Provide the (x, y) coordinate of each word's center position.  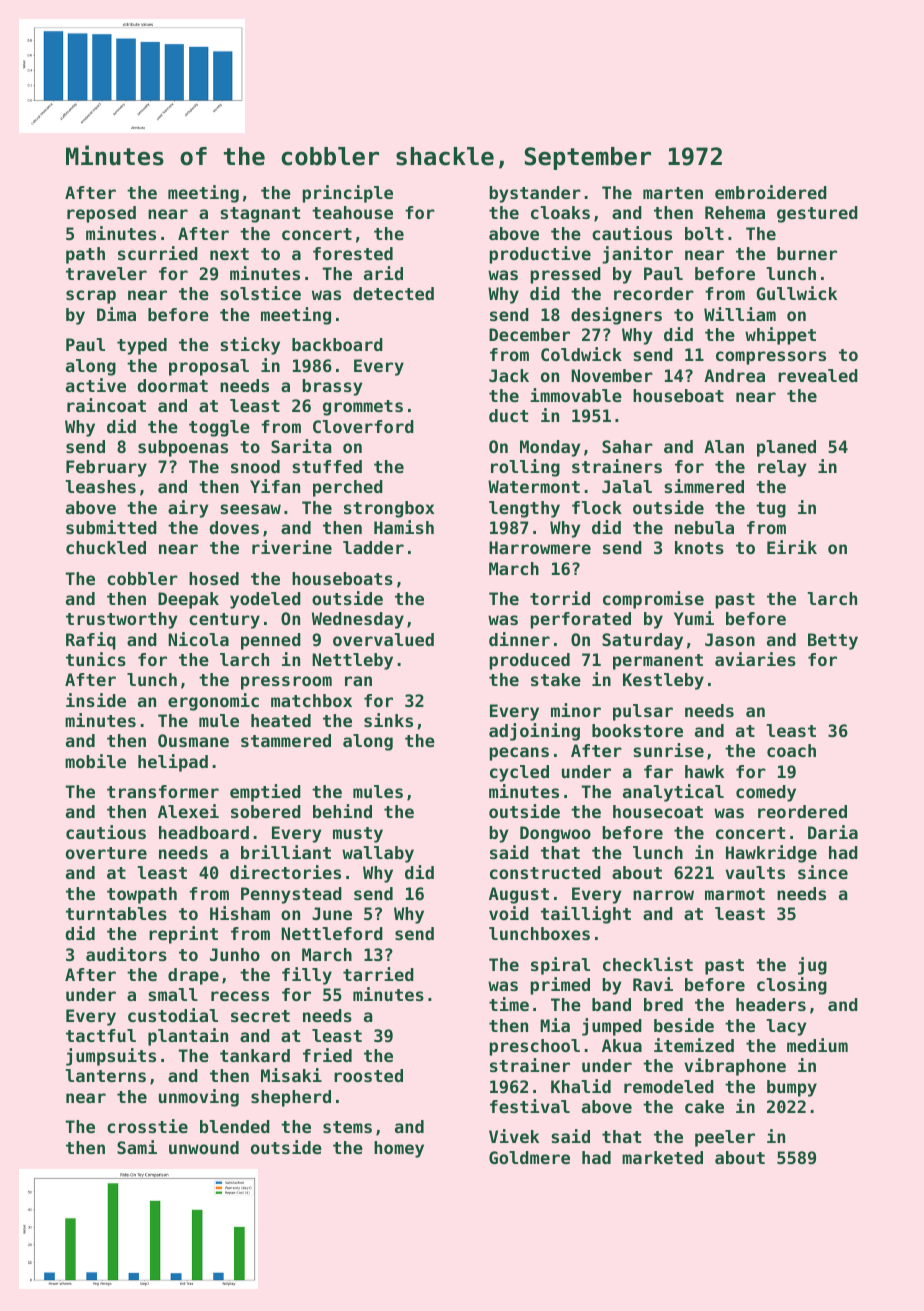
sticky (250, 346)
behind (342, 811)
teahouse (352, 212)
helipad (173, 763)
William (740, 314)
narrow (663, 895)
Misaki (291, 1075)
